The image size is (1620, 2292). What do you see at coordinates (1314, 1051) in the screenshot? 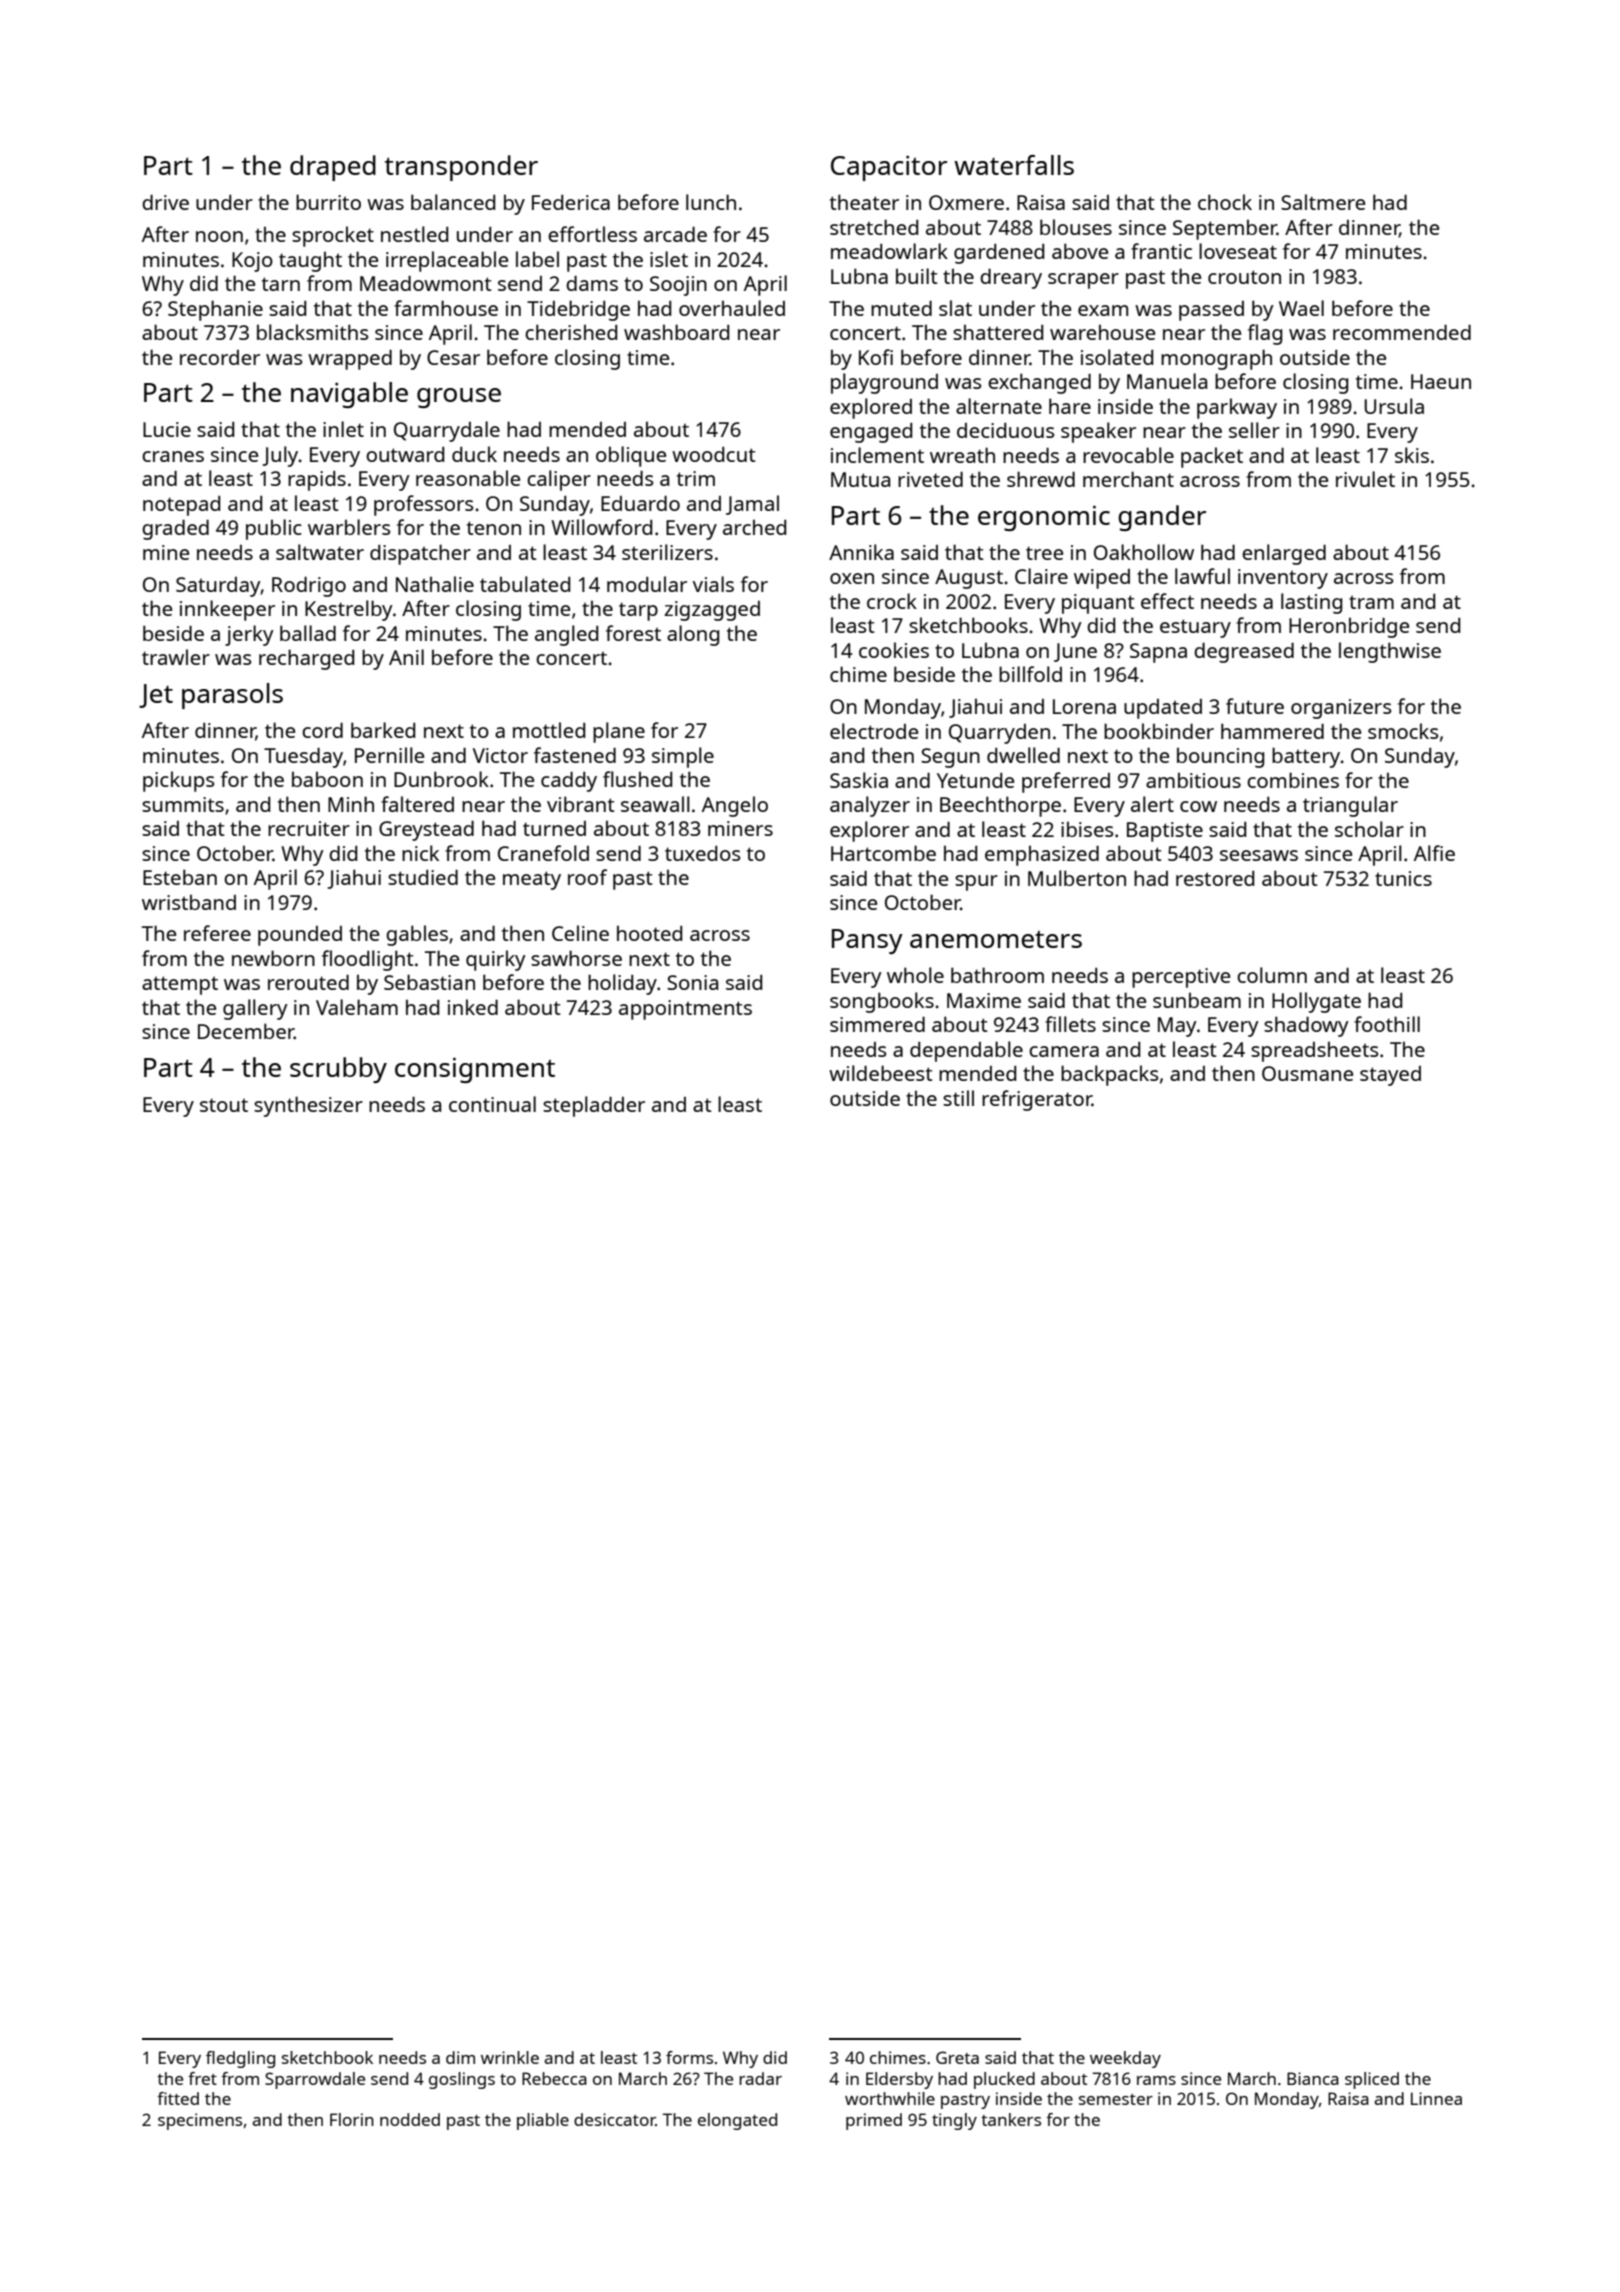
I see `spreadsheets` at bounding box center [1314, 1051].
